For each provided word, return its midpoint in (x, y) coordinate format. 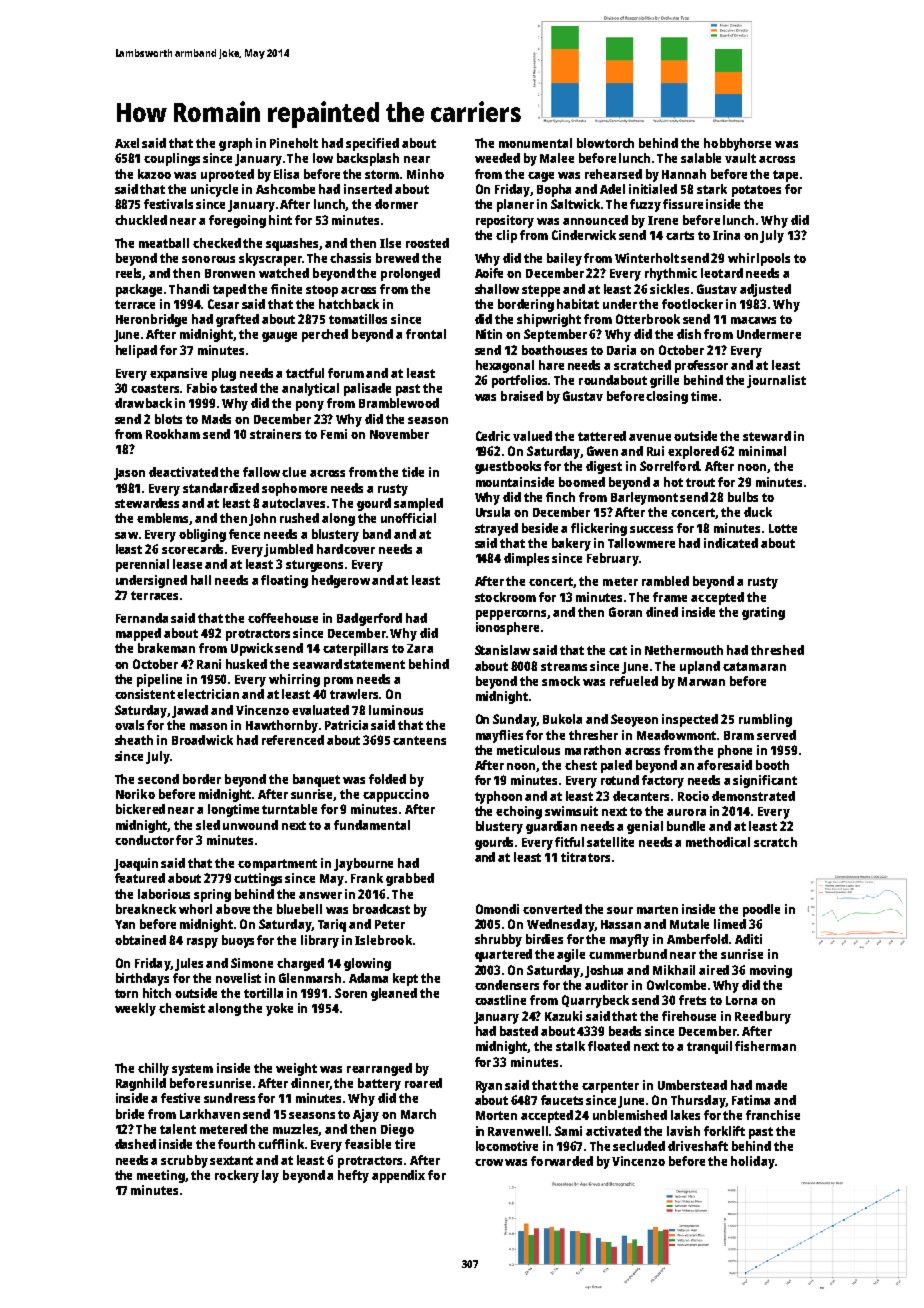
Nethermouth (684, 650)
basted (519, 1031)
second (158, 779)
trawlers (354, 694)
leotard (722, 273)
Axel (127, 143)
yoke (279, 1009)
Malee (557, 158)
